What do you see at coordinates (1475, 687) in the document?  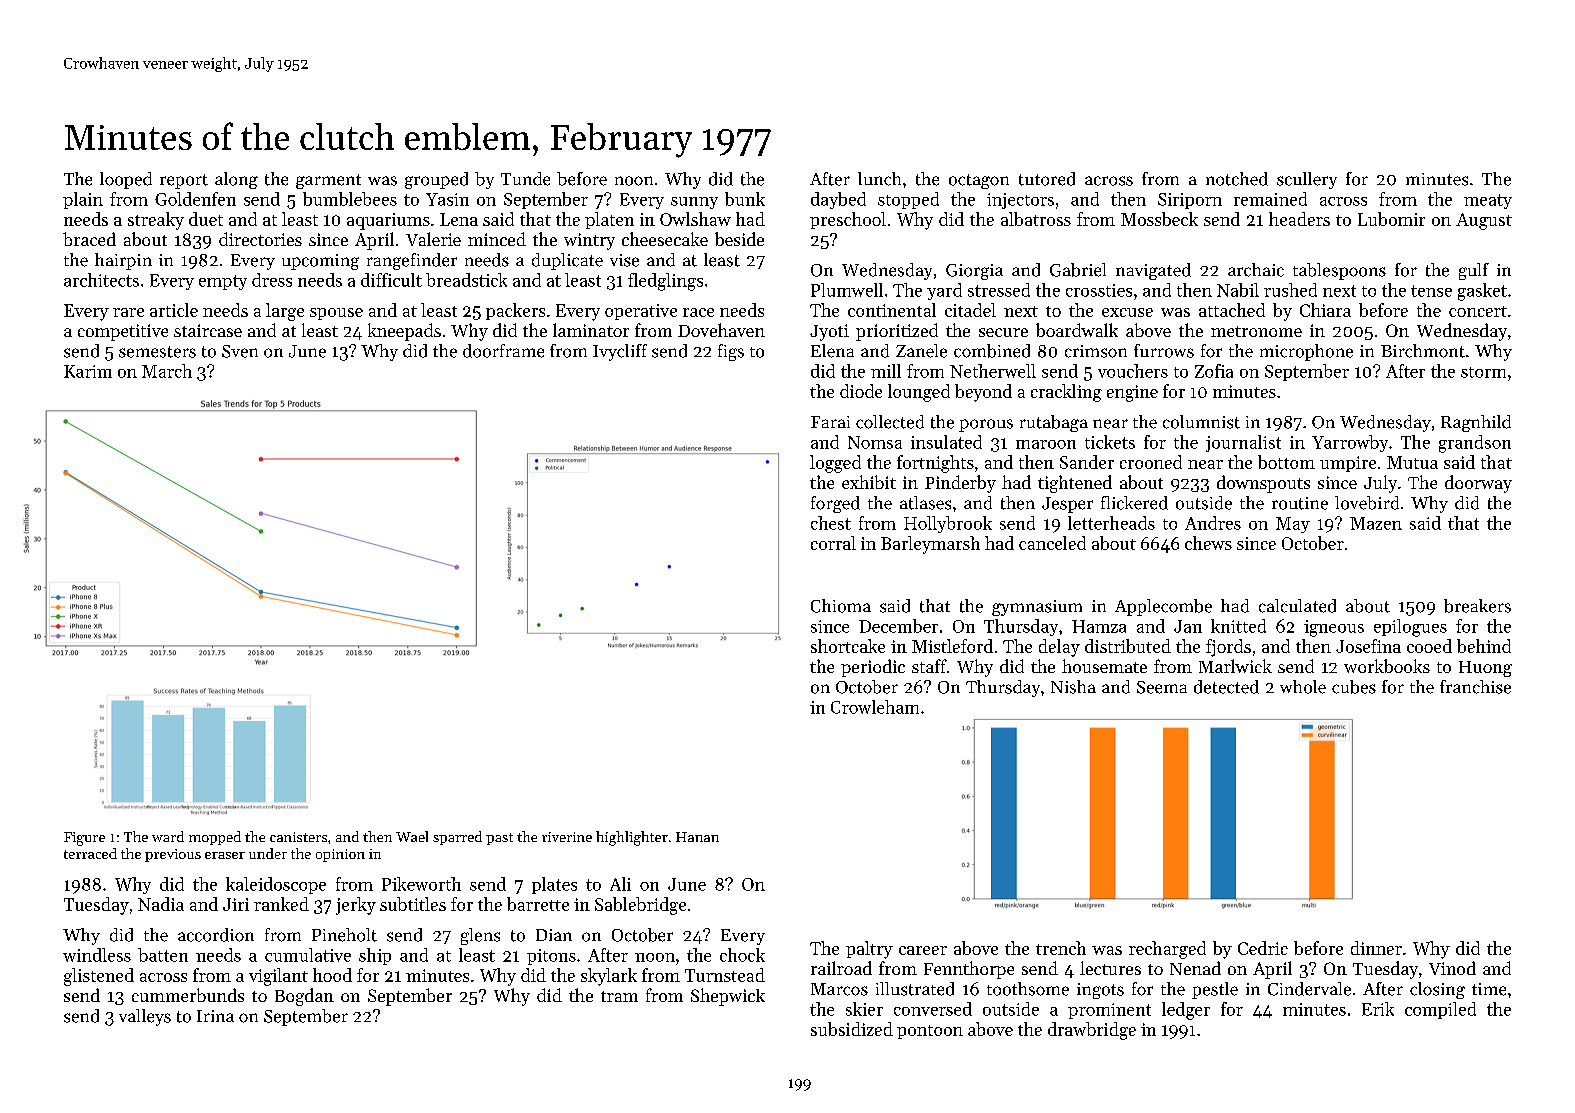 I see `franchise` at bounding box center [1475, 687].
